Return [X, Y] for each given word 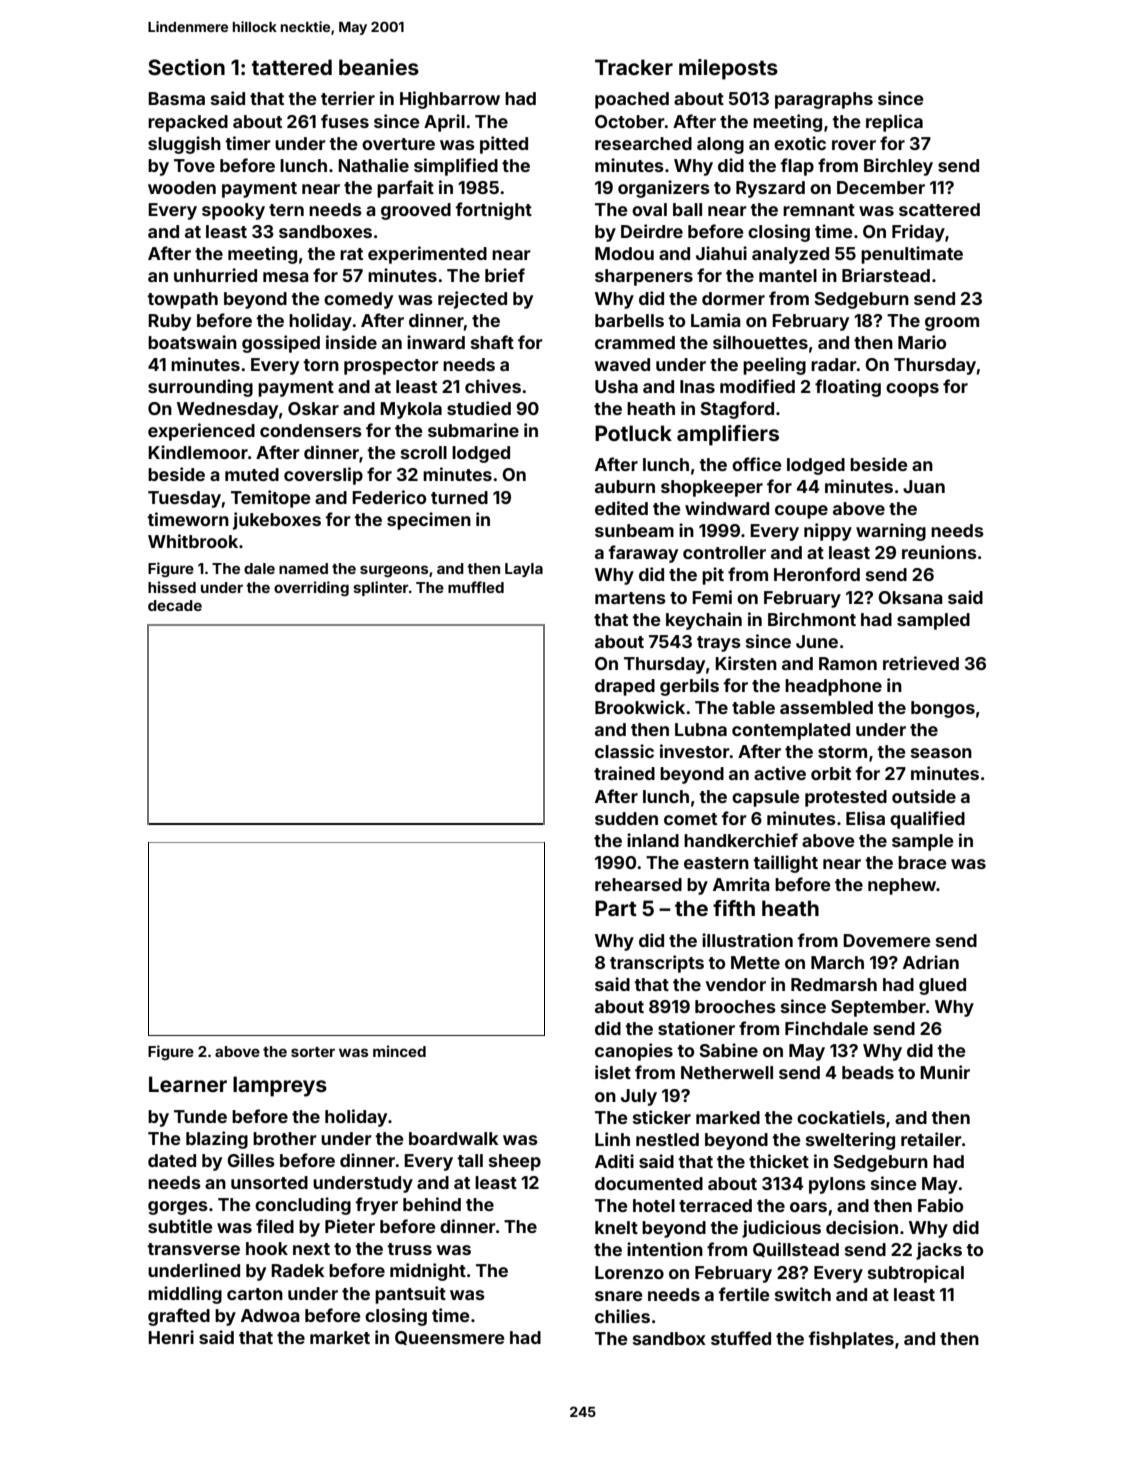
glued [942, 986]
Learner [188, 1084]
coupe [801, 512]
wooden [182, 187]
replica [894, 123]
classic [624, 751]
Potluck [633, 433]
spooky [233, 211]
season [941, 753]
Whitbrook [193, 541]
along [720, 145]
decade [175, 605]
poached [632, 100]
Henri [171, 1337]
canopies [634, 1052]
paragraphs [824, 100]
